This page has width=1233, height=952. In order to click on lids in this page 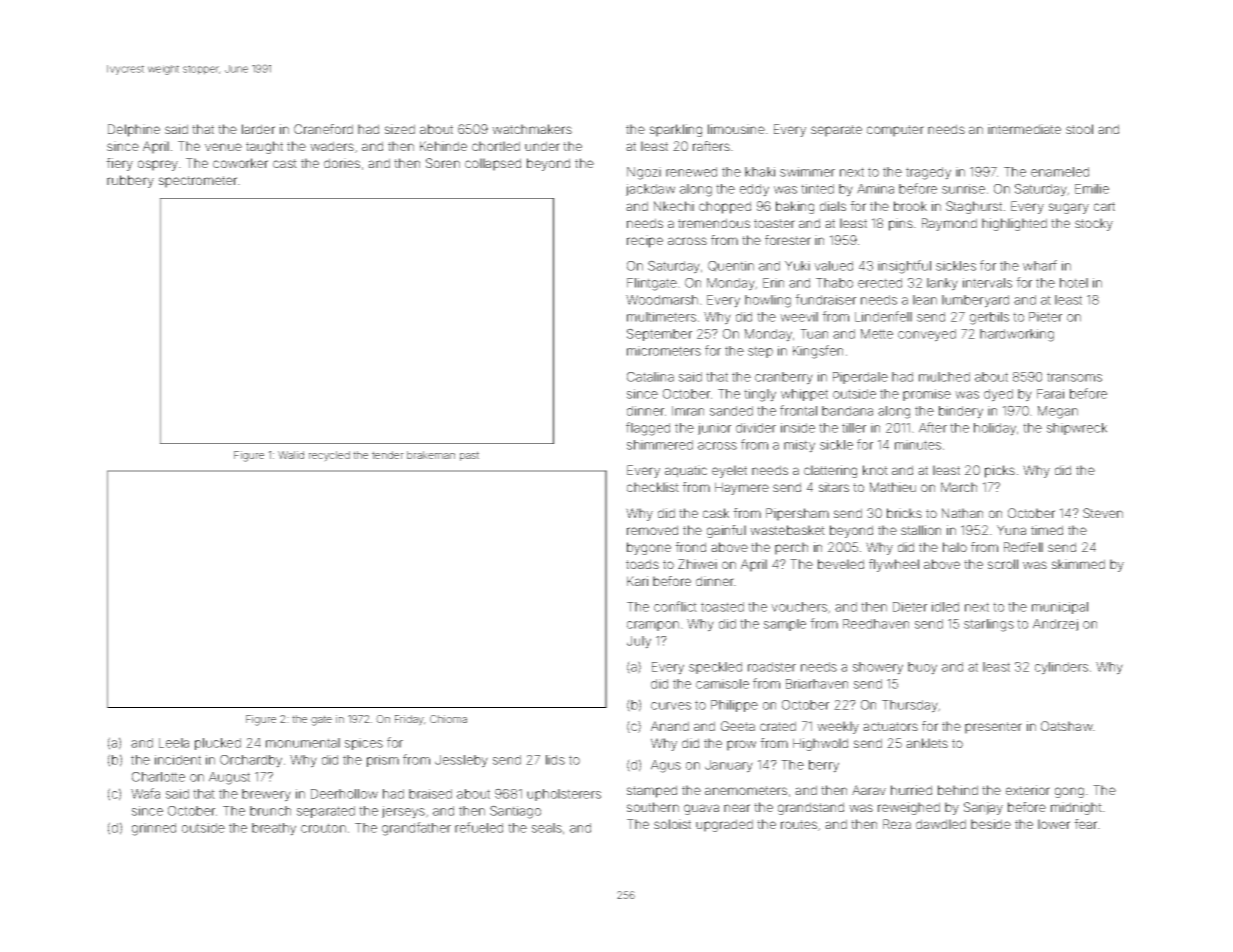, I will do `click(555, 760)`.
